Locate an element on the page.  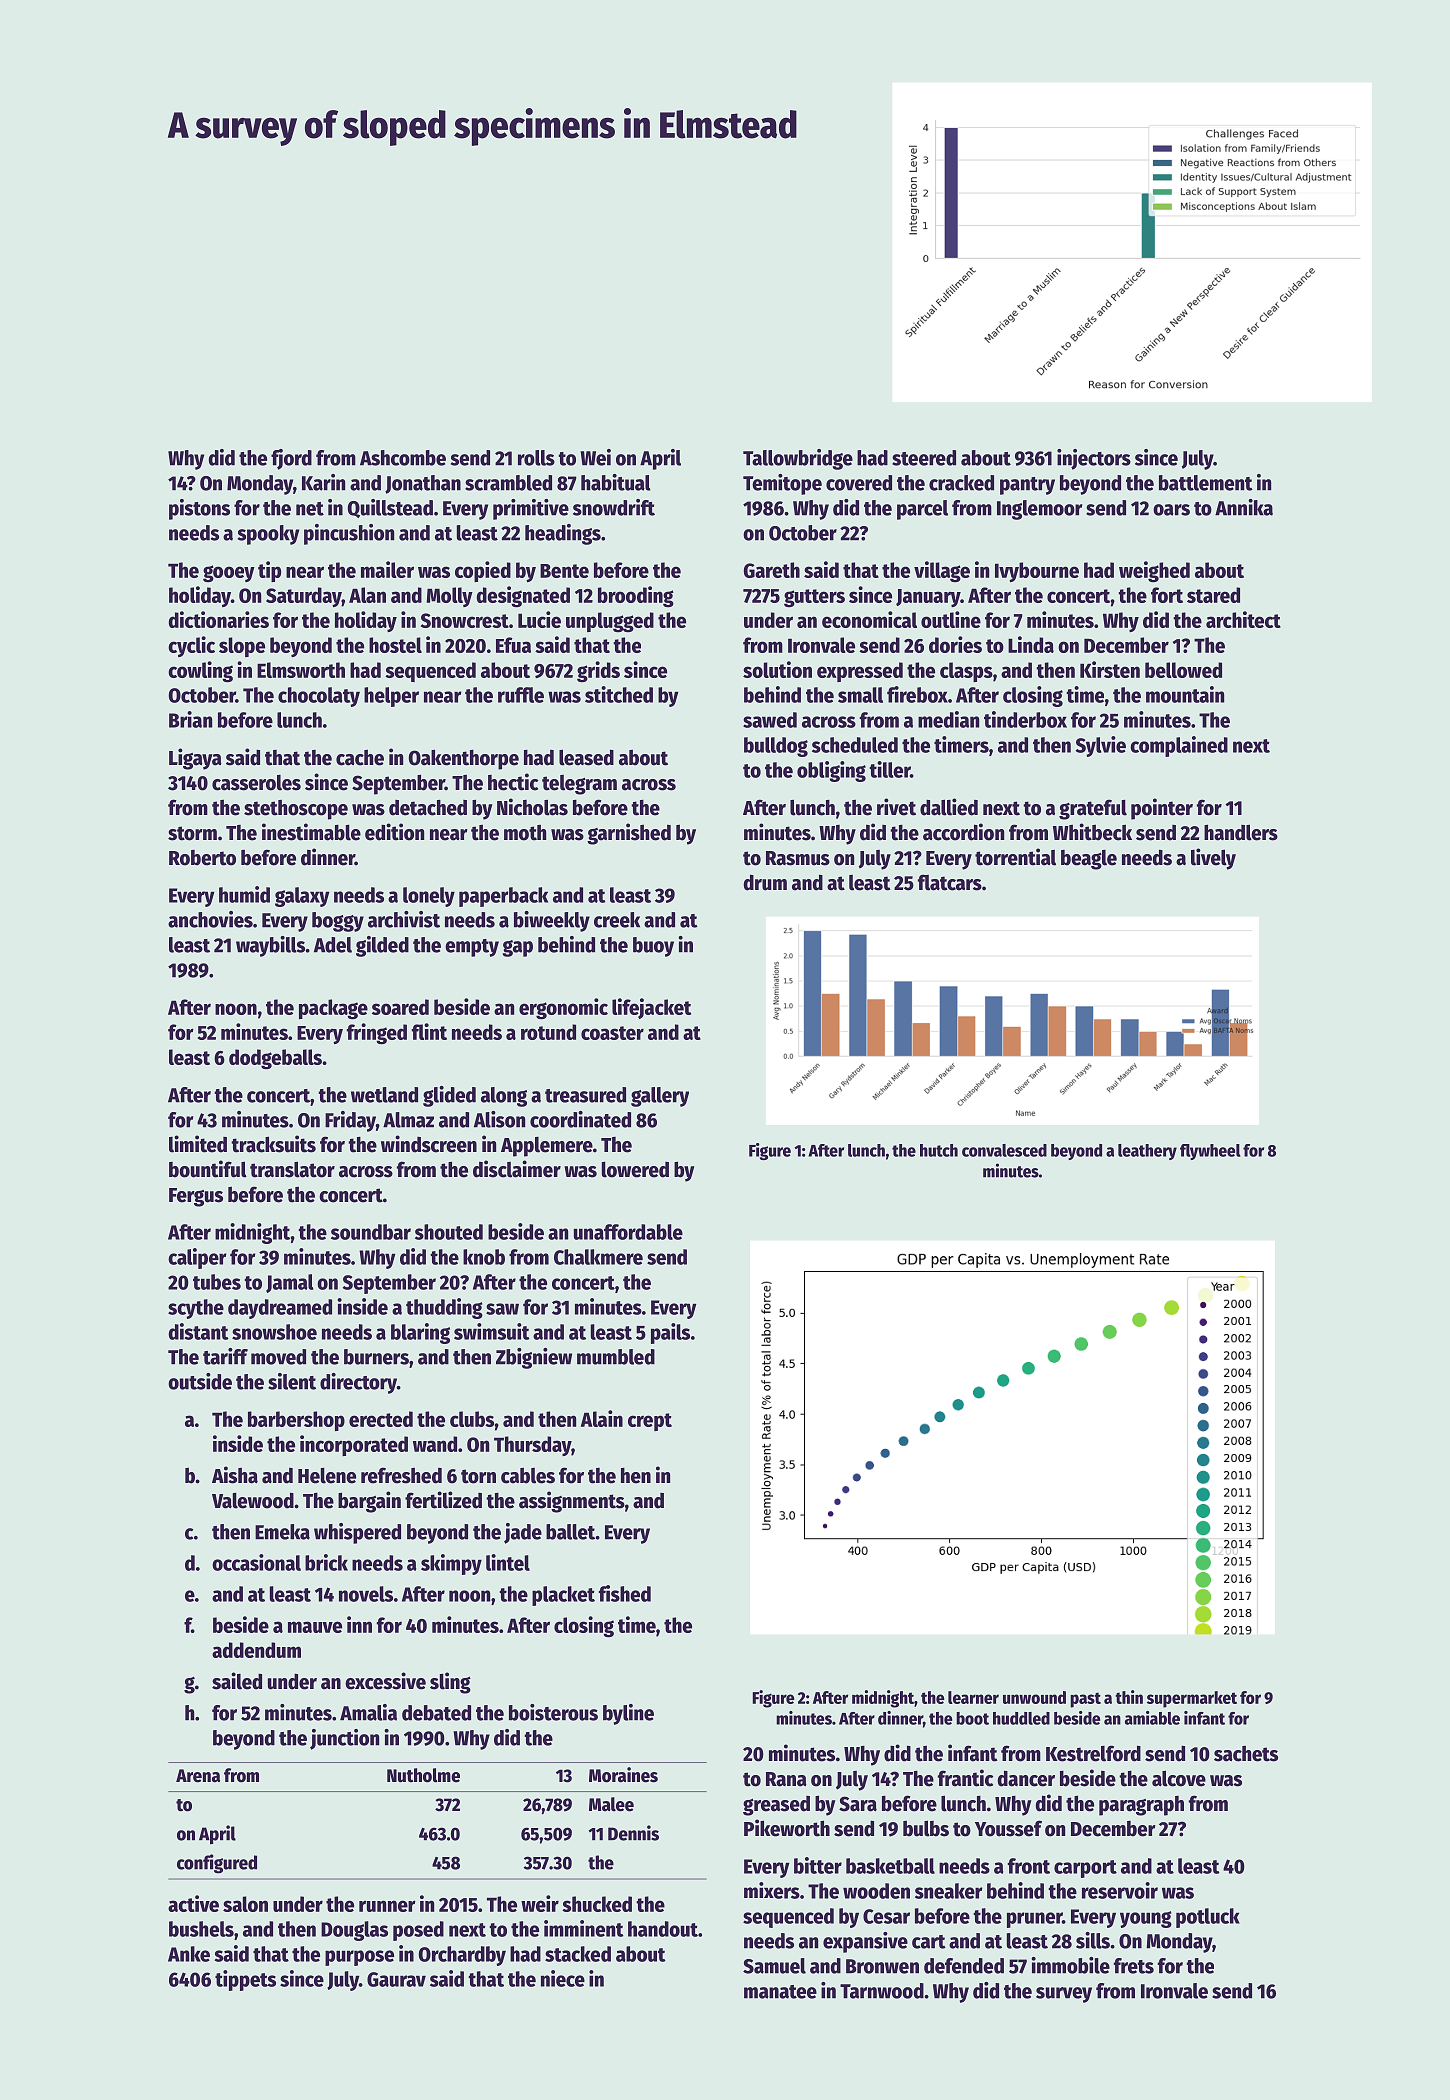
crept is located at coordinates (650, 1422).
